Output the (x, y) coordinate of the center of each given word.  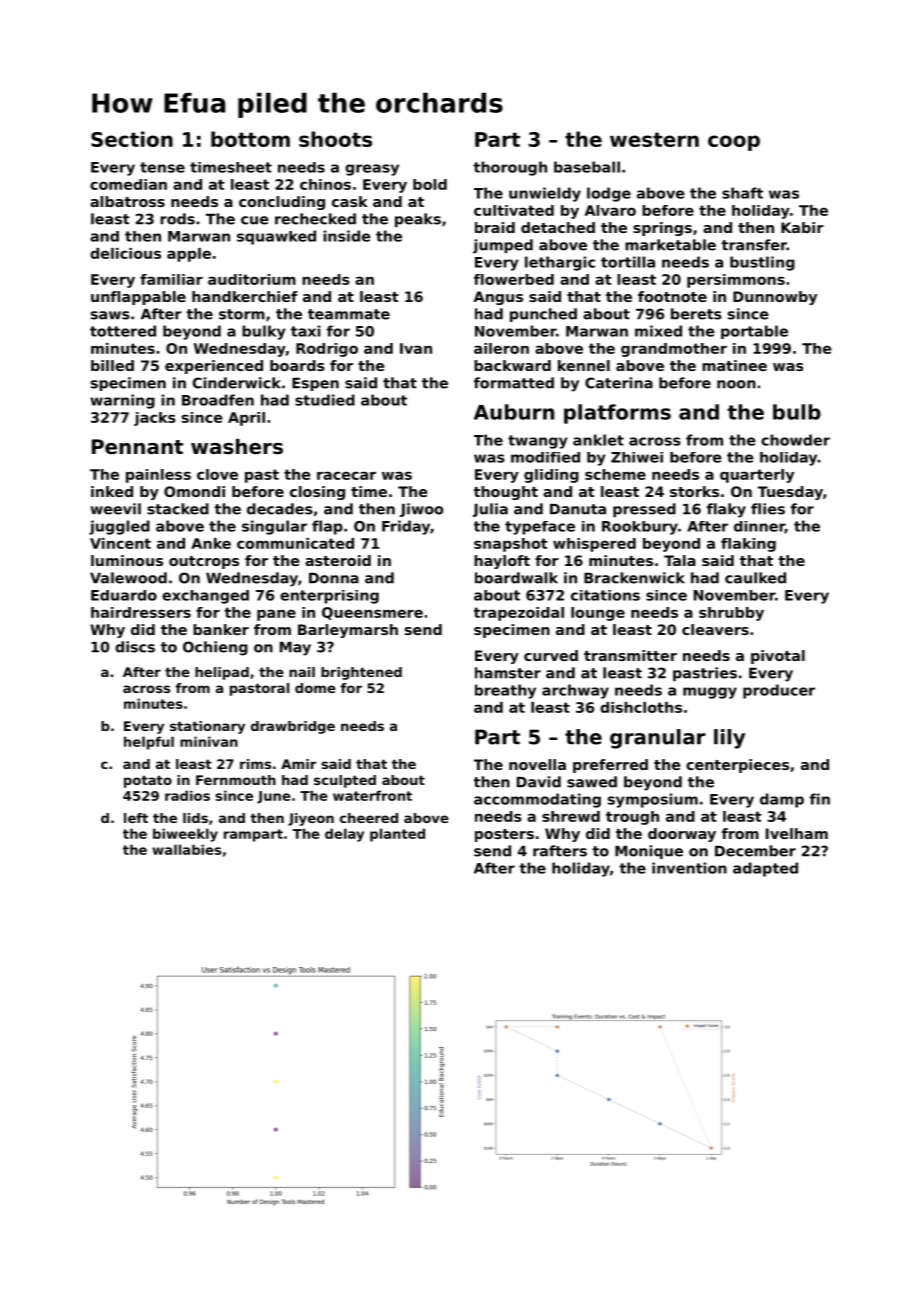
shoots (335, 139)
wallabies (186, 849)
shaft (742, 193)
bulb (797, 412)
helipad (222, 673)
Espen (315, 384)
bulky (264, 332)
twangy (538, 442)
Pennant (137, 447)
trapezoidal (519, 614)
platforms (617, 414)
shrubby (731, 614)
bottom (250, 139)
